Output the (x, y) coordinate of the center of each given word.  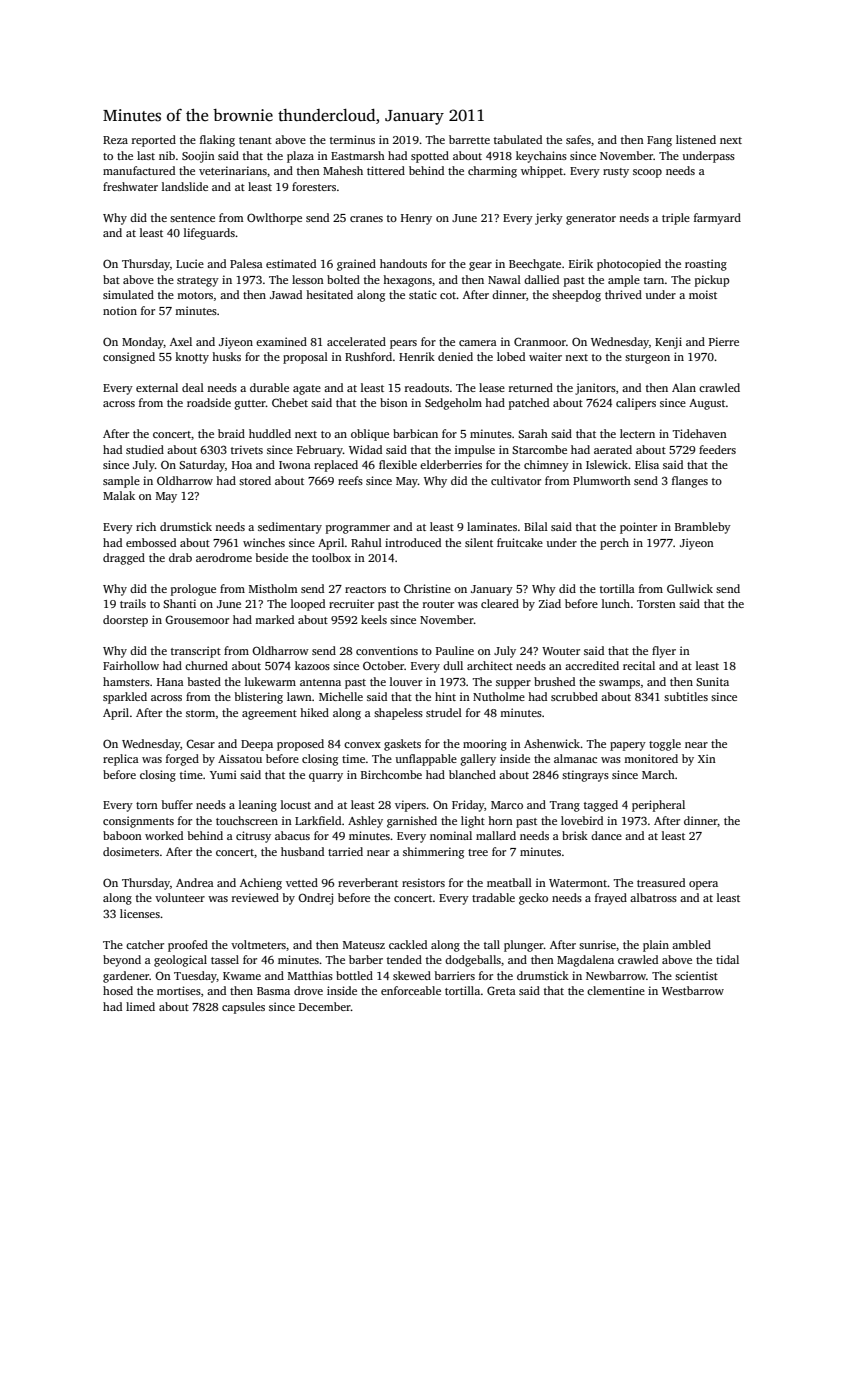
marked (274, 619)
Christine (427, 588)
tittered (386, 170)
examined (281, 341)
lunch (616, 603)
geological (180, 961)
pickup (712, 281)
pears (403, 344)
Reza (115, 140)
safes (578, 139)
